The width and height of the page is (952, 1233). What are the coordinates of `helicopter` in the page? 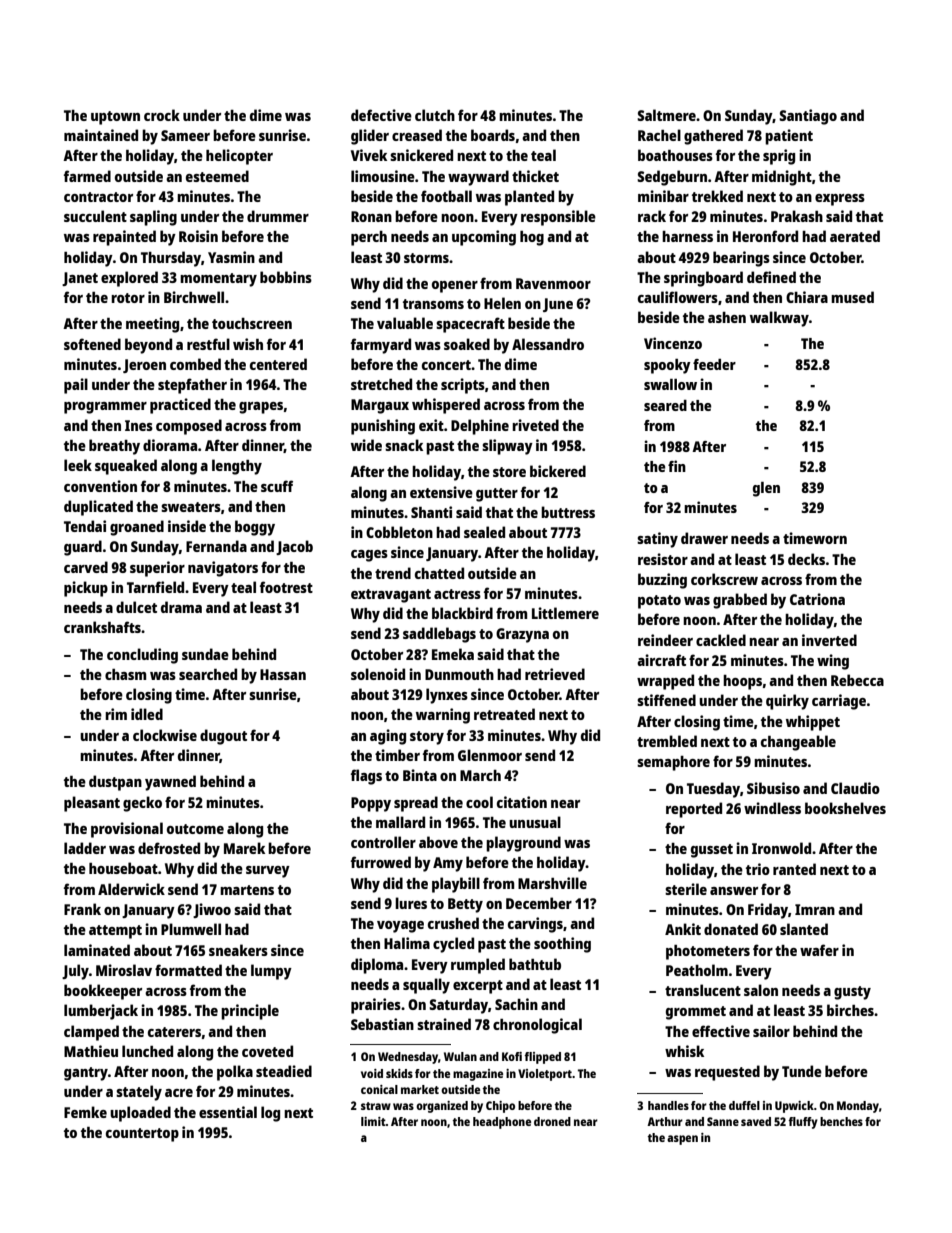 It's located at (239, 157).
